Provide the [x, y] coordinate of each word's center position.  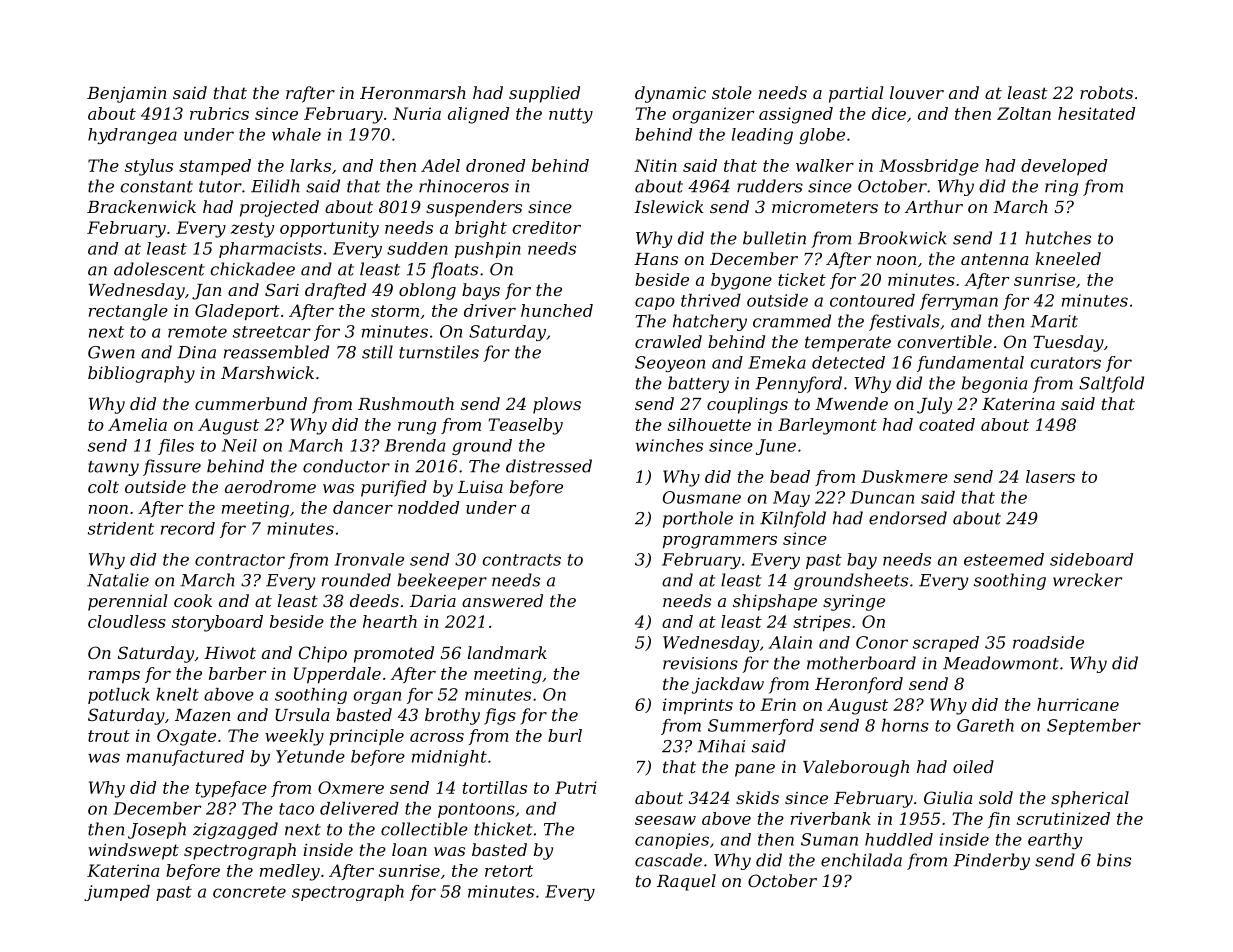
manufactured [185, 758]
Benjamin [126, 95]
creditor [546, 227]
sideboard [1091, 559]
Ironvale [369, 559]
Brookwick [902, 238]
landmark [507, 652]
